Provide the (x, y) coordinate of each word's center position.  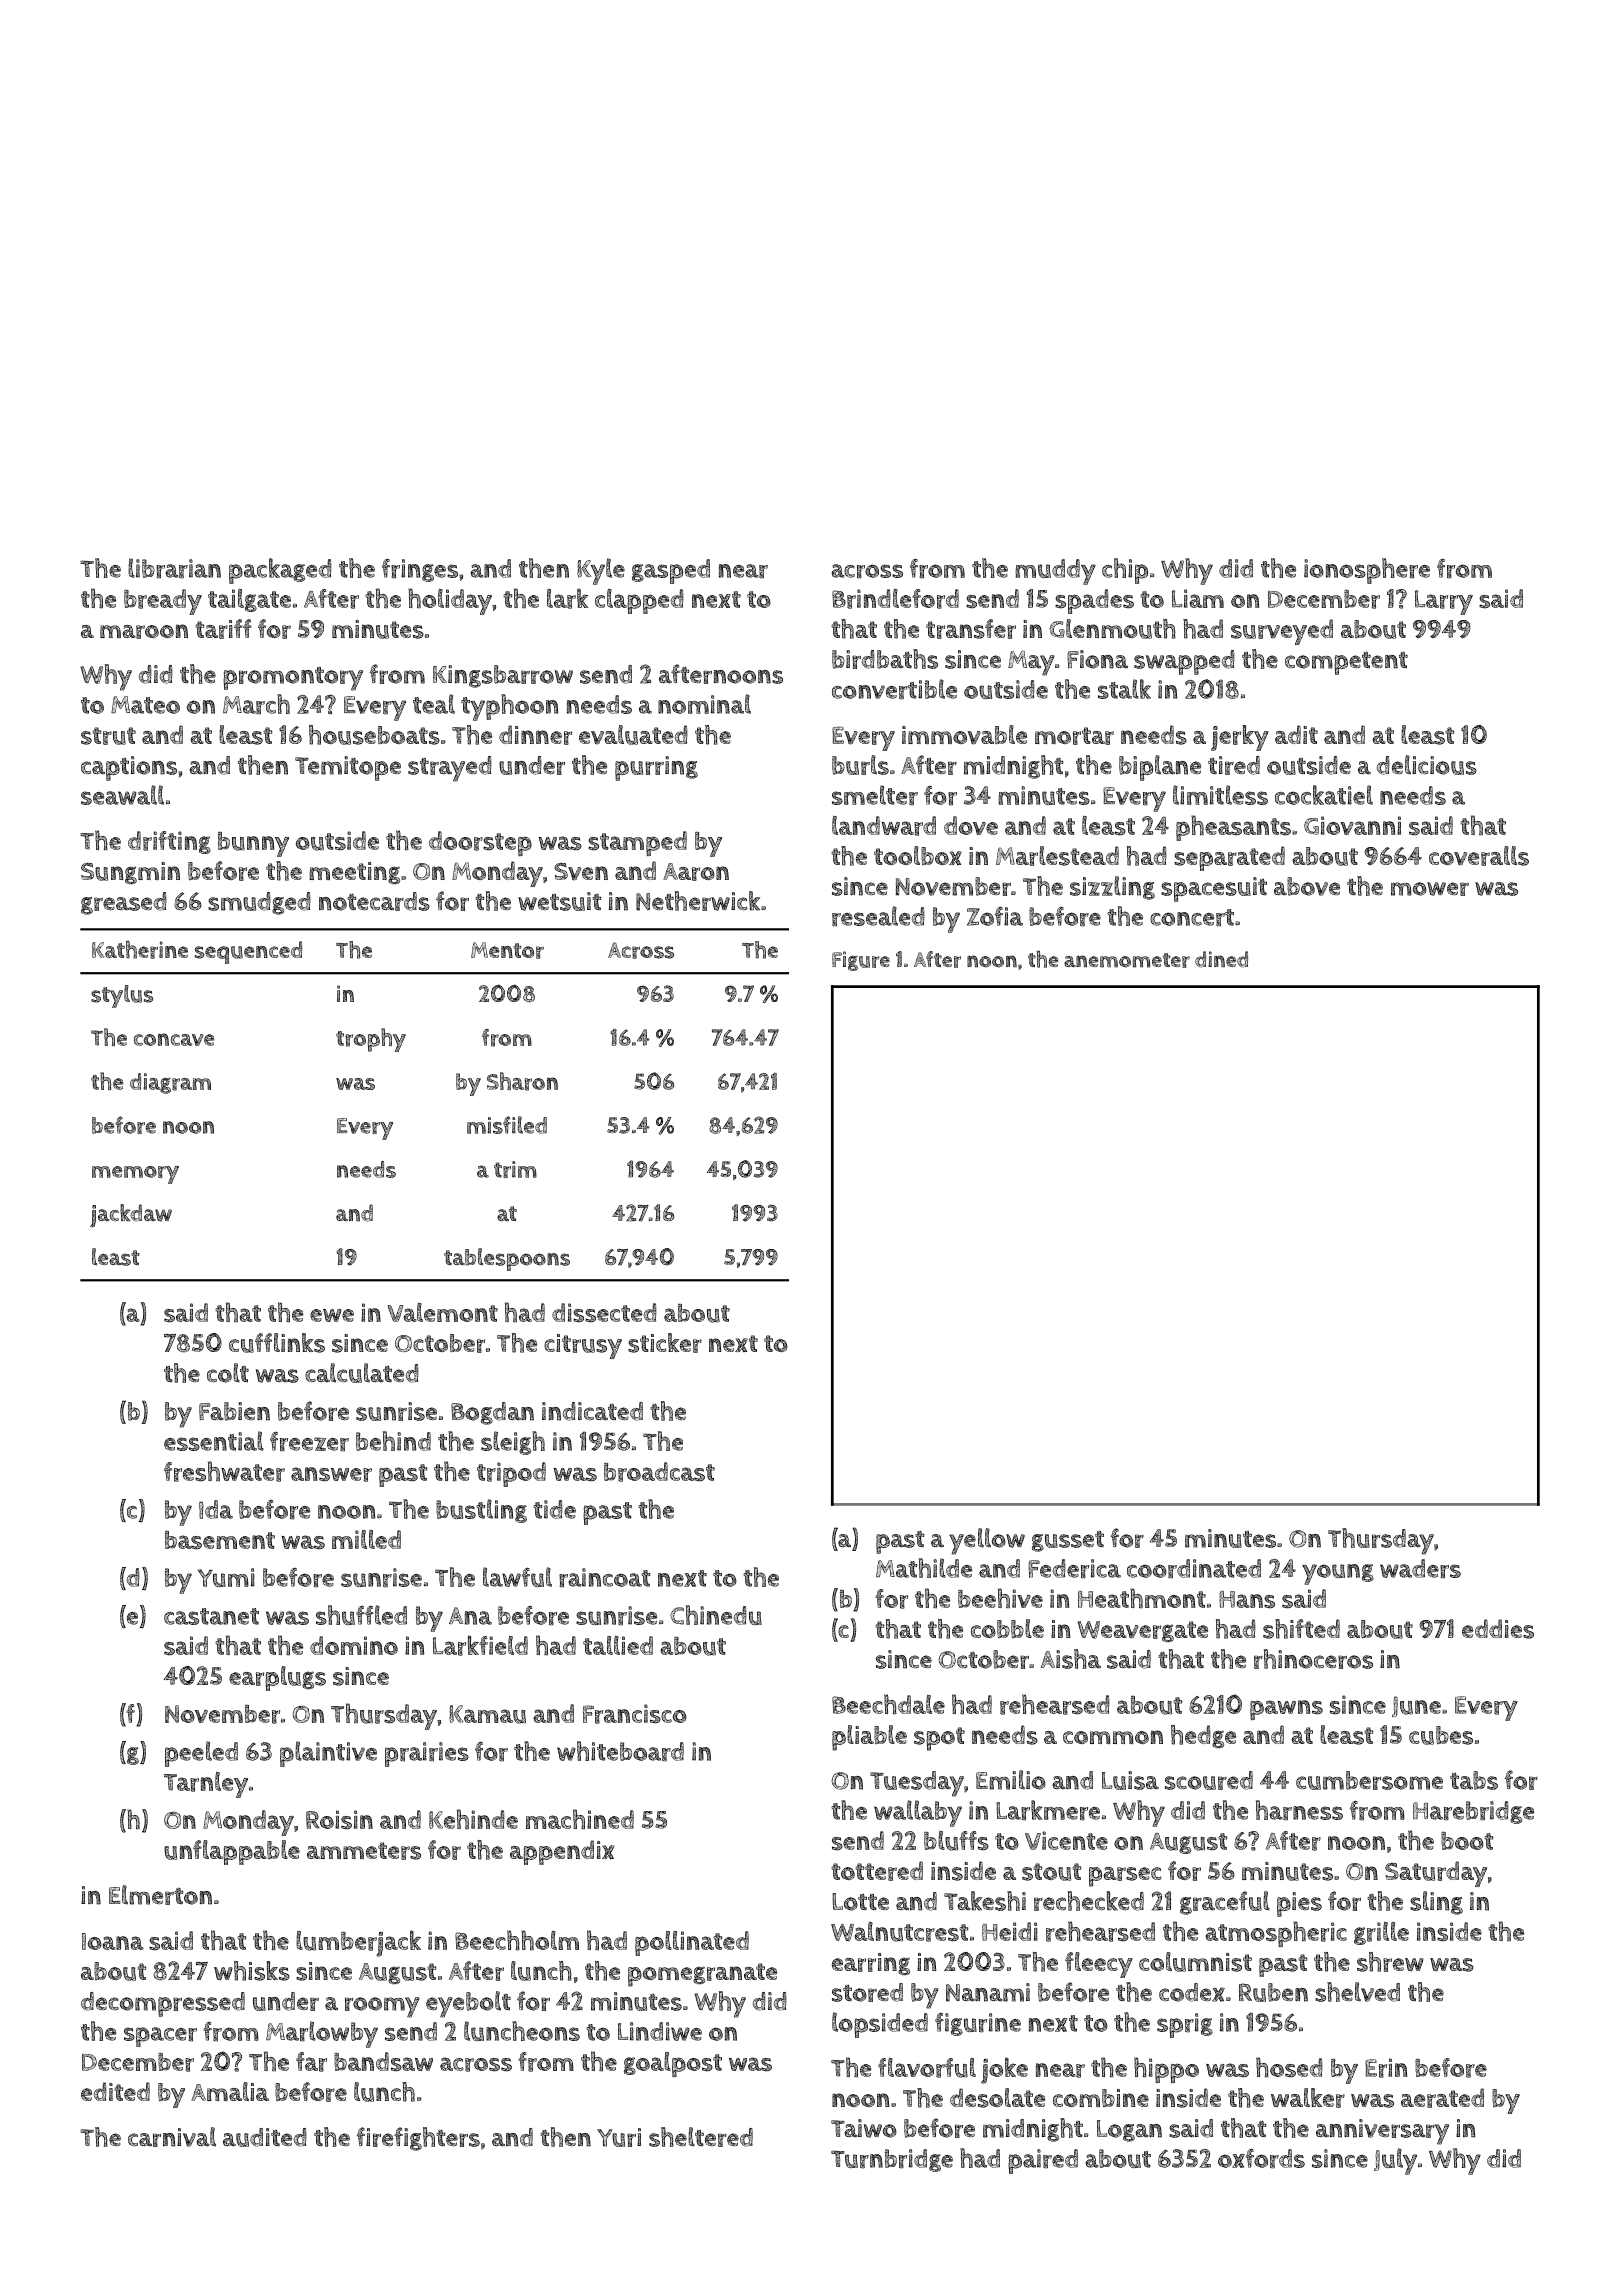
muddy (1055, 572)
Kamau (487, 1714)
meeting (354, 873)
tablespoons (507, 1259)
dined (1221, 959)
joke (1004, 2070)
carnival (172, 2137)
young (1338, 1574)
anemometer (1127, 960)
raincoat (604, 1578)
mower (1430, 889)
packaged (280, 571)
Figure (861, 961)
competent (1346, 663)
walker (1308, 2098)
